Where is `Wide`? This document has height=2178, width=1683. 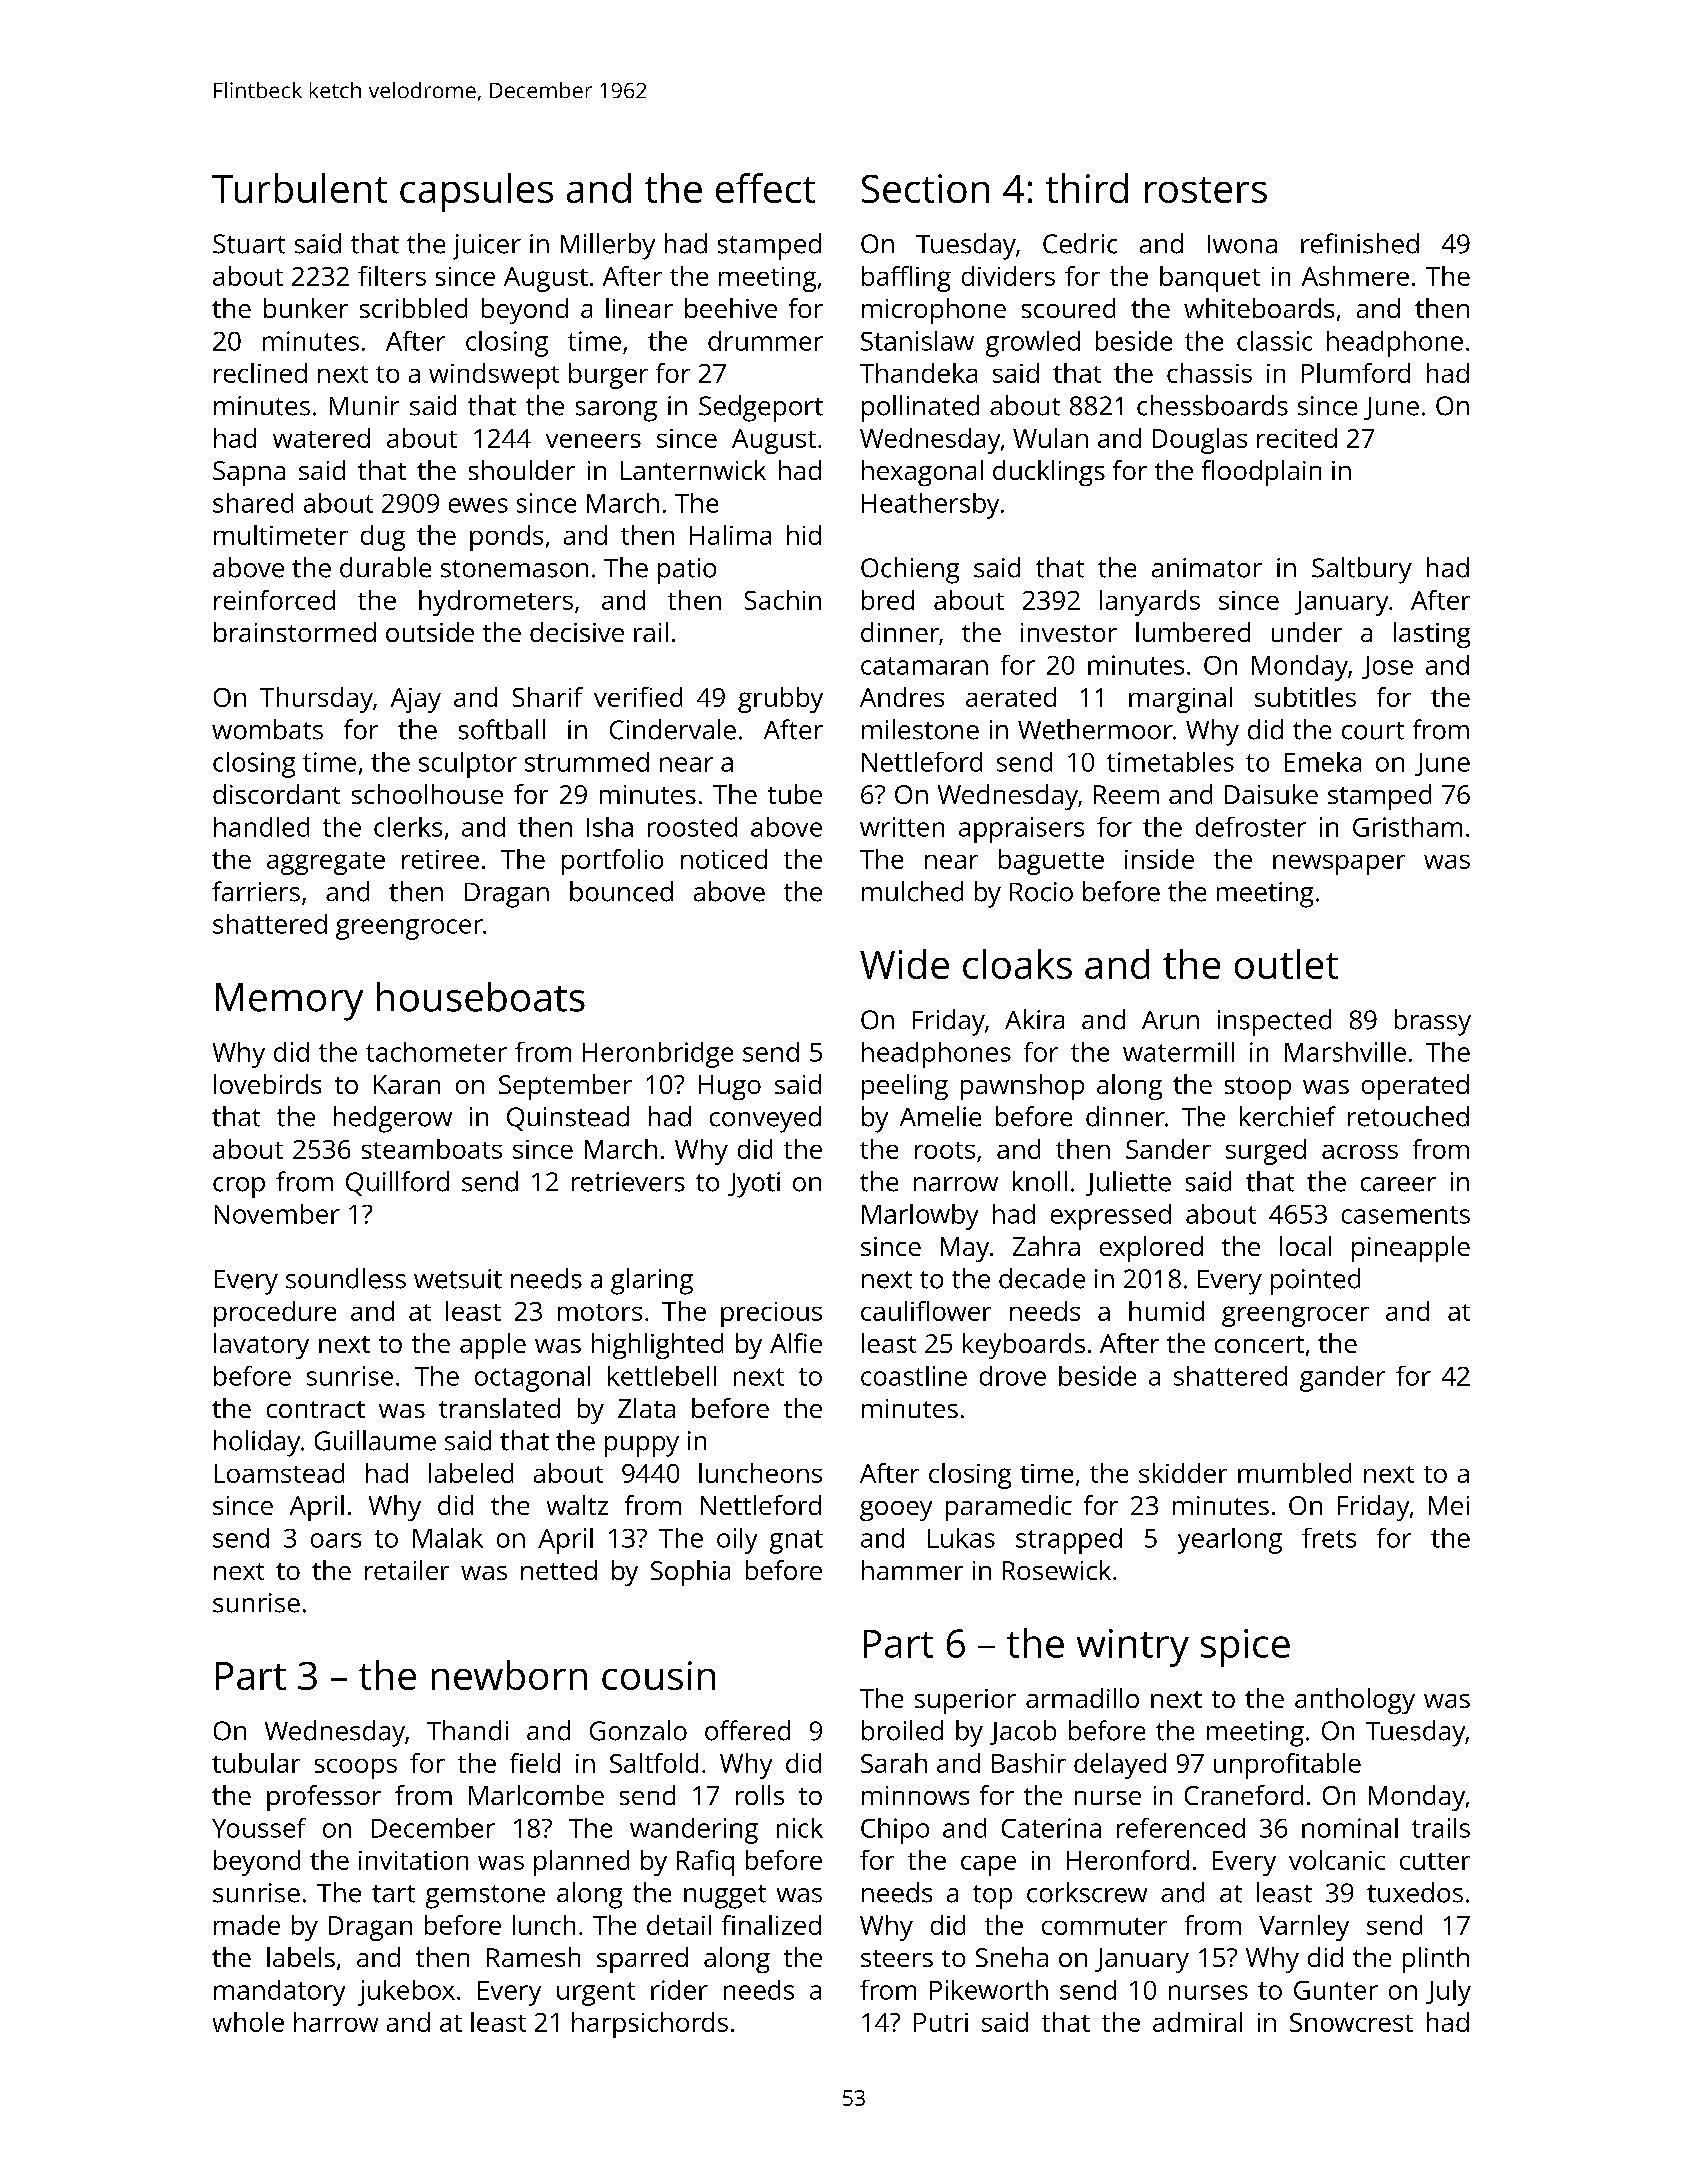 Wide is located at coordinates (904, 964).
